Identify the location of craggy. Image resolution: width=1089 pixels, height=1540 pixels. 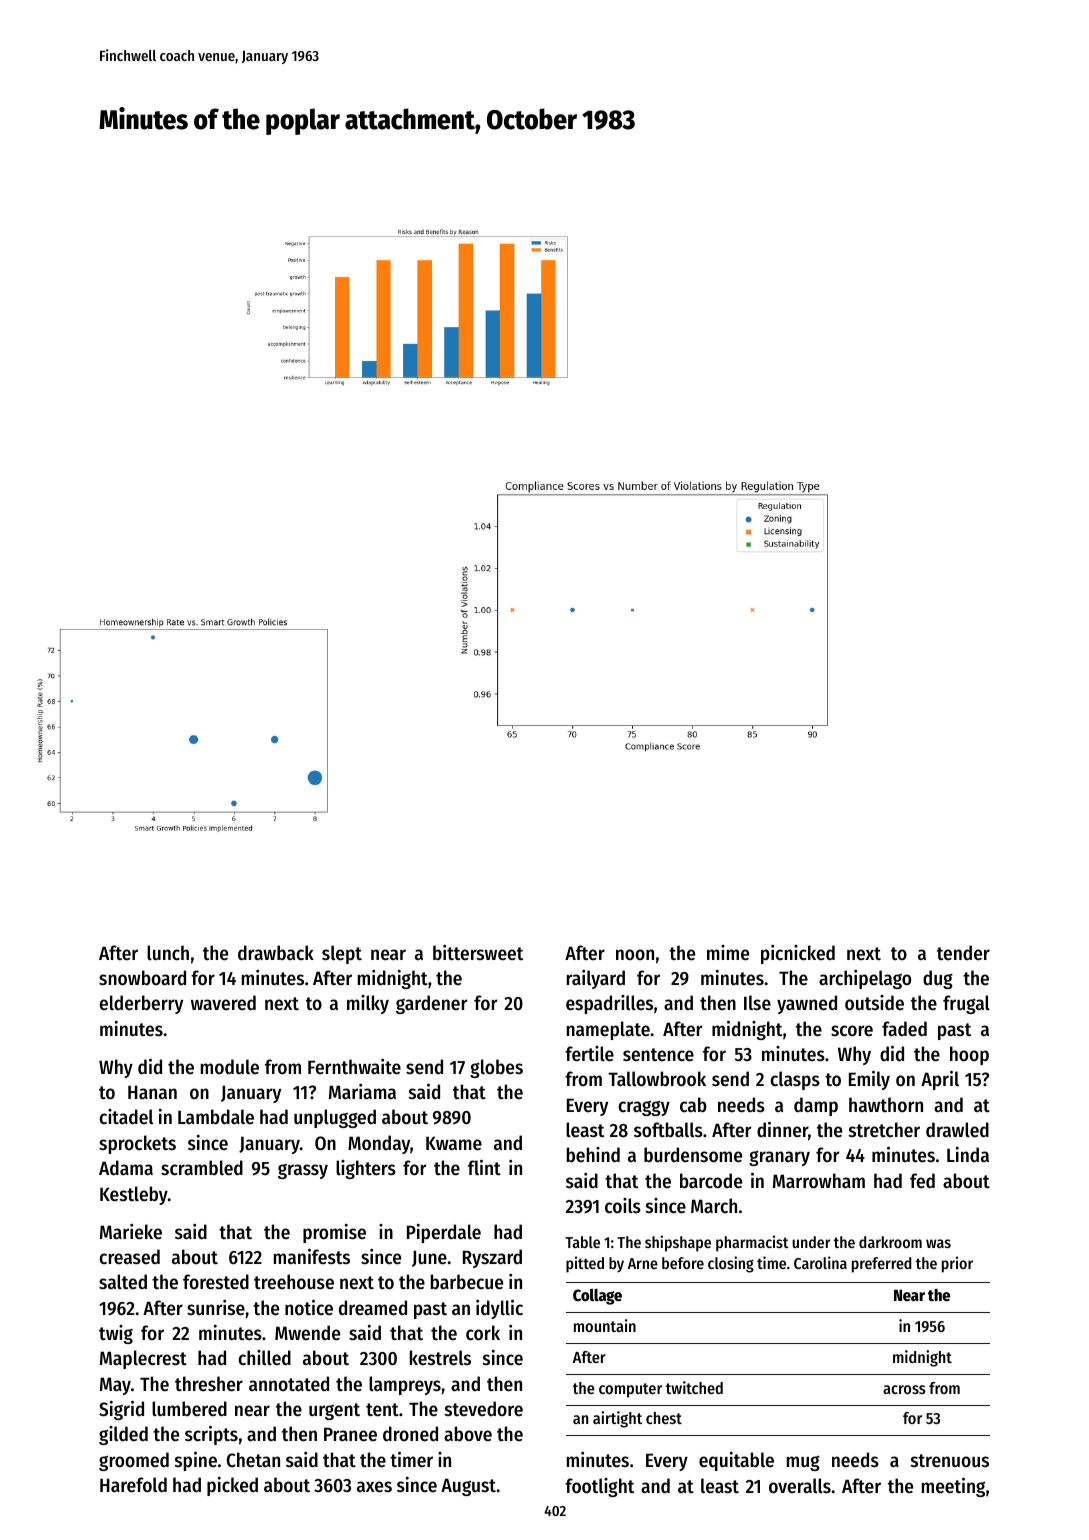
(644, 1108).
